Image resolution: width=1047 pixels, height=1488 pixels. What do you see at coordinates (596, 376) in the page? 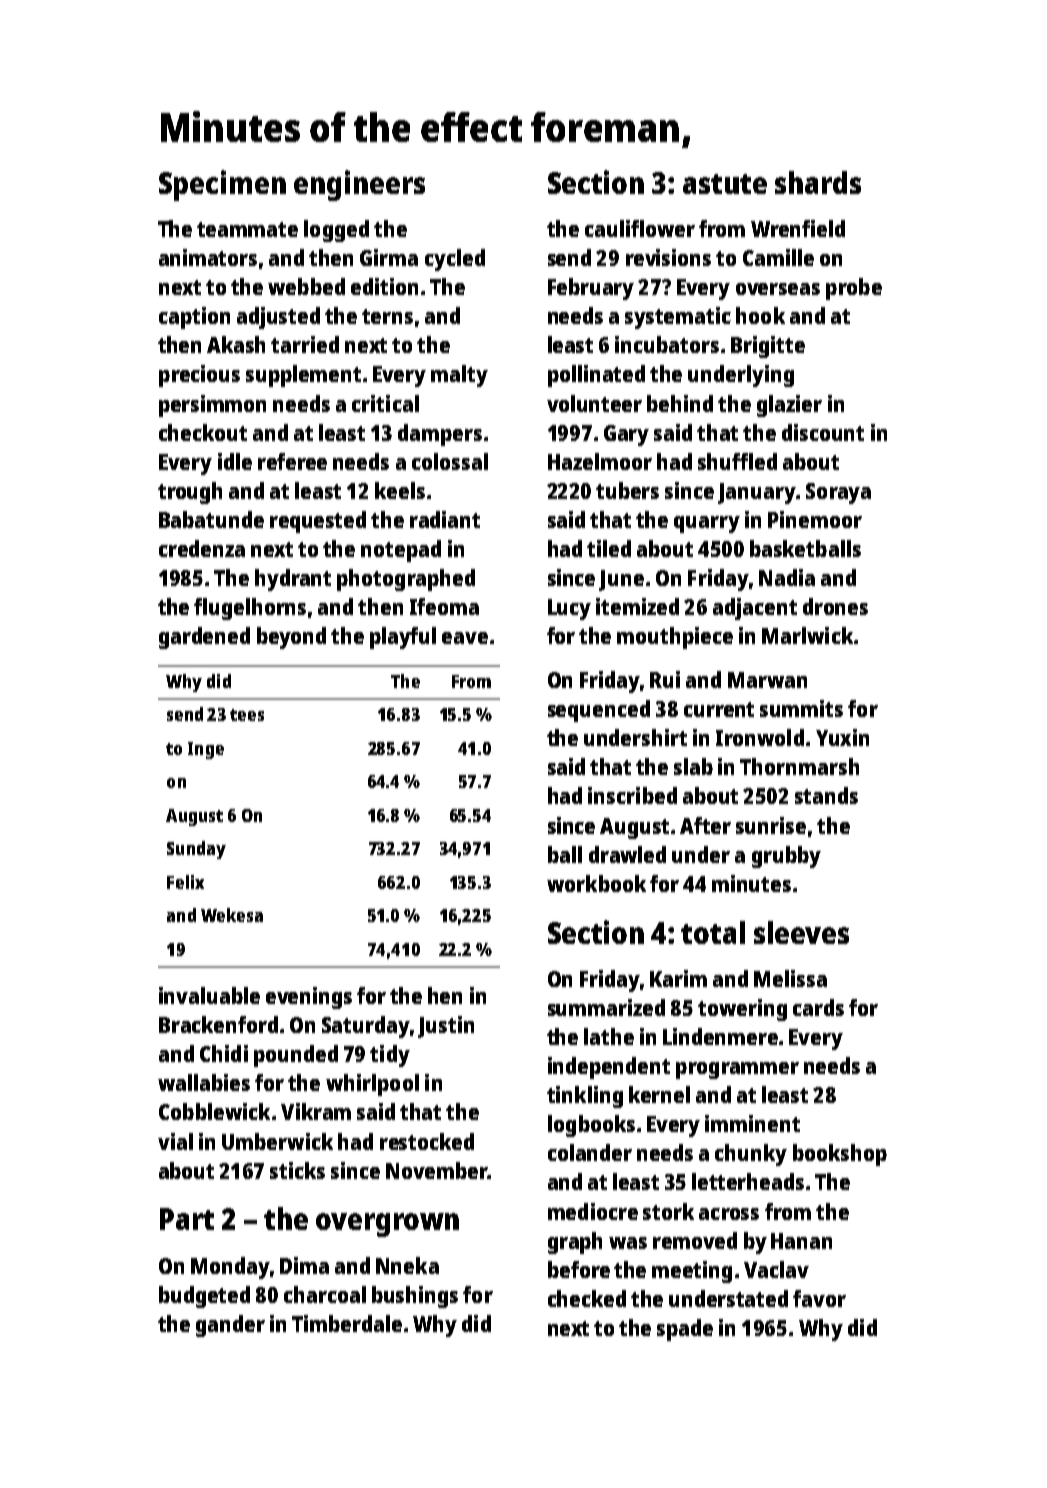
I see `pollinated` at bounding box center [596, 376].
